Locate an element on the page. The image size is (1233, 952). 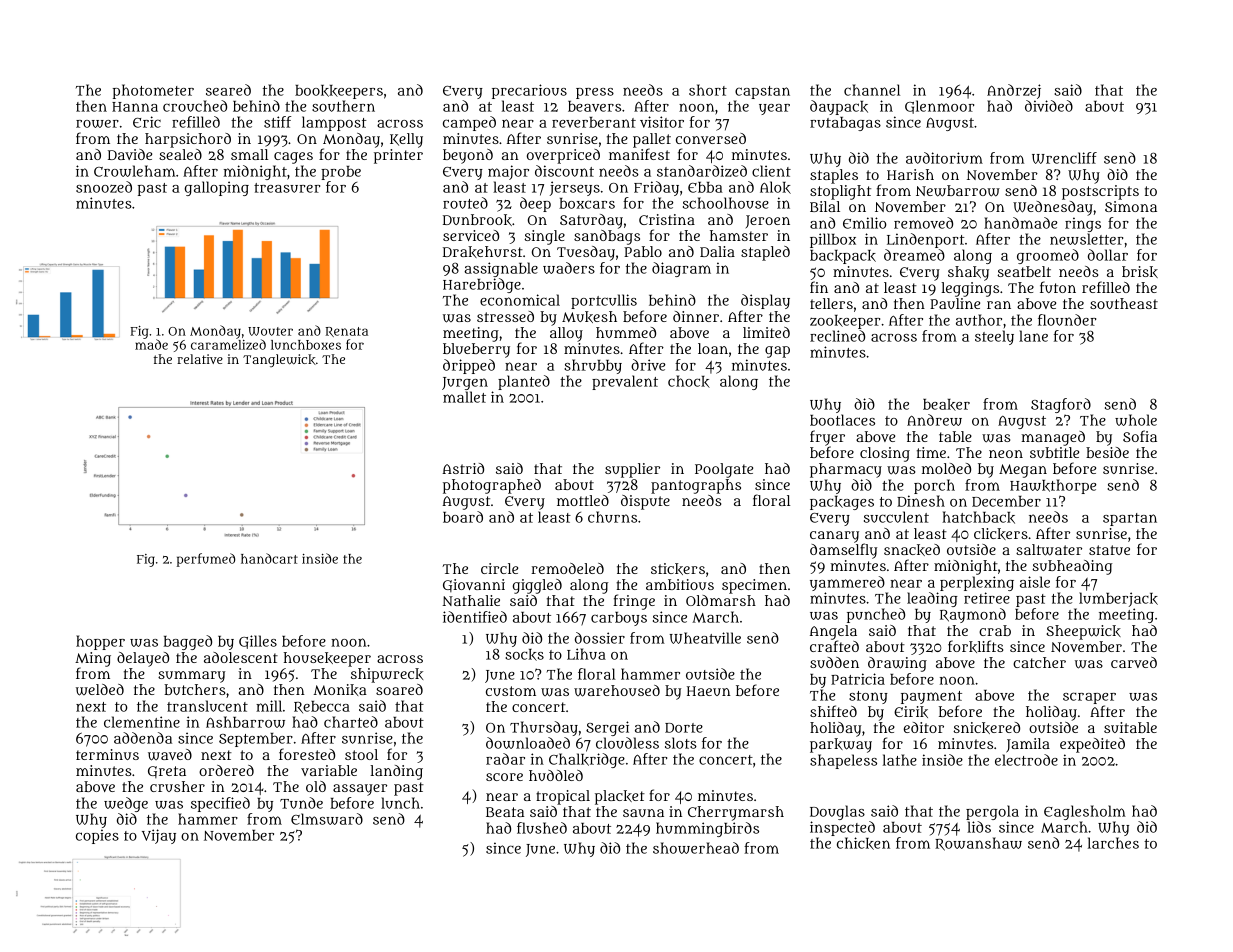
board is located at coordinates (463, 517).
